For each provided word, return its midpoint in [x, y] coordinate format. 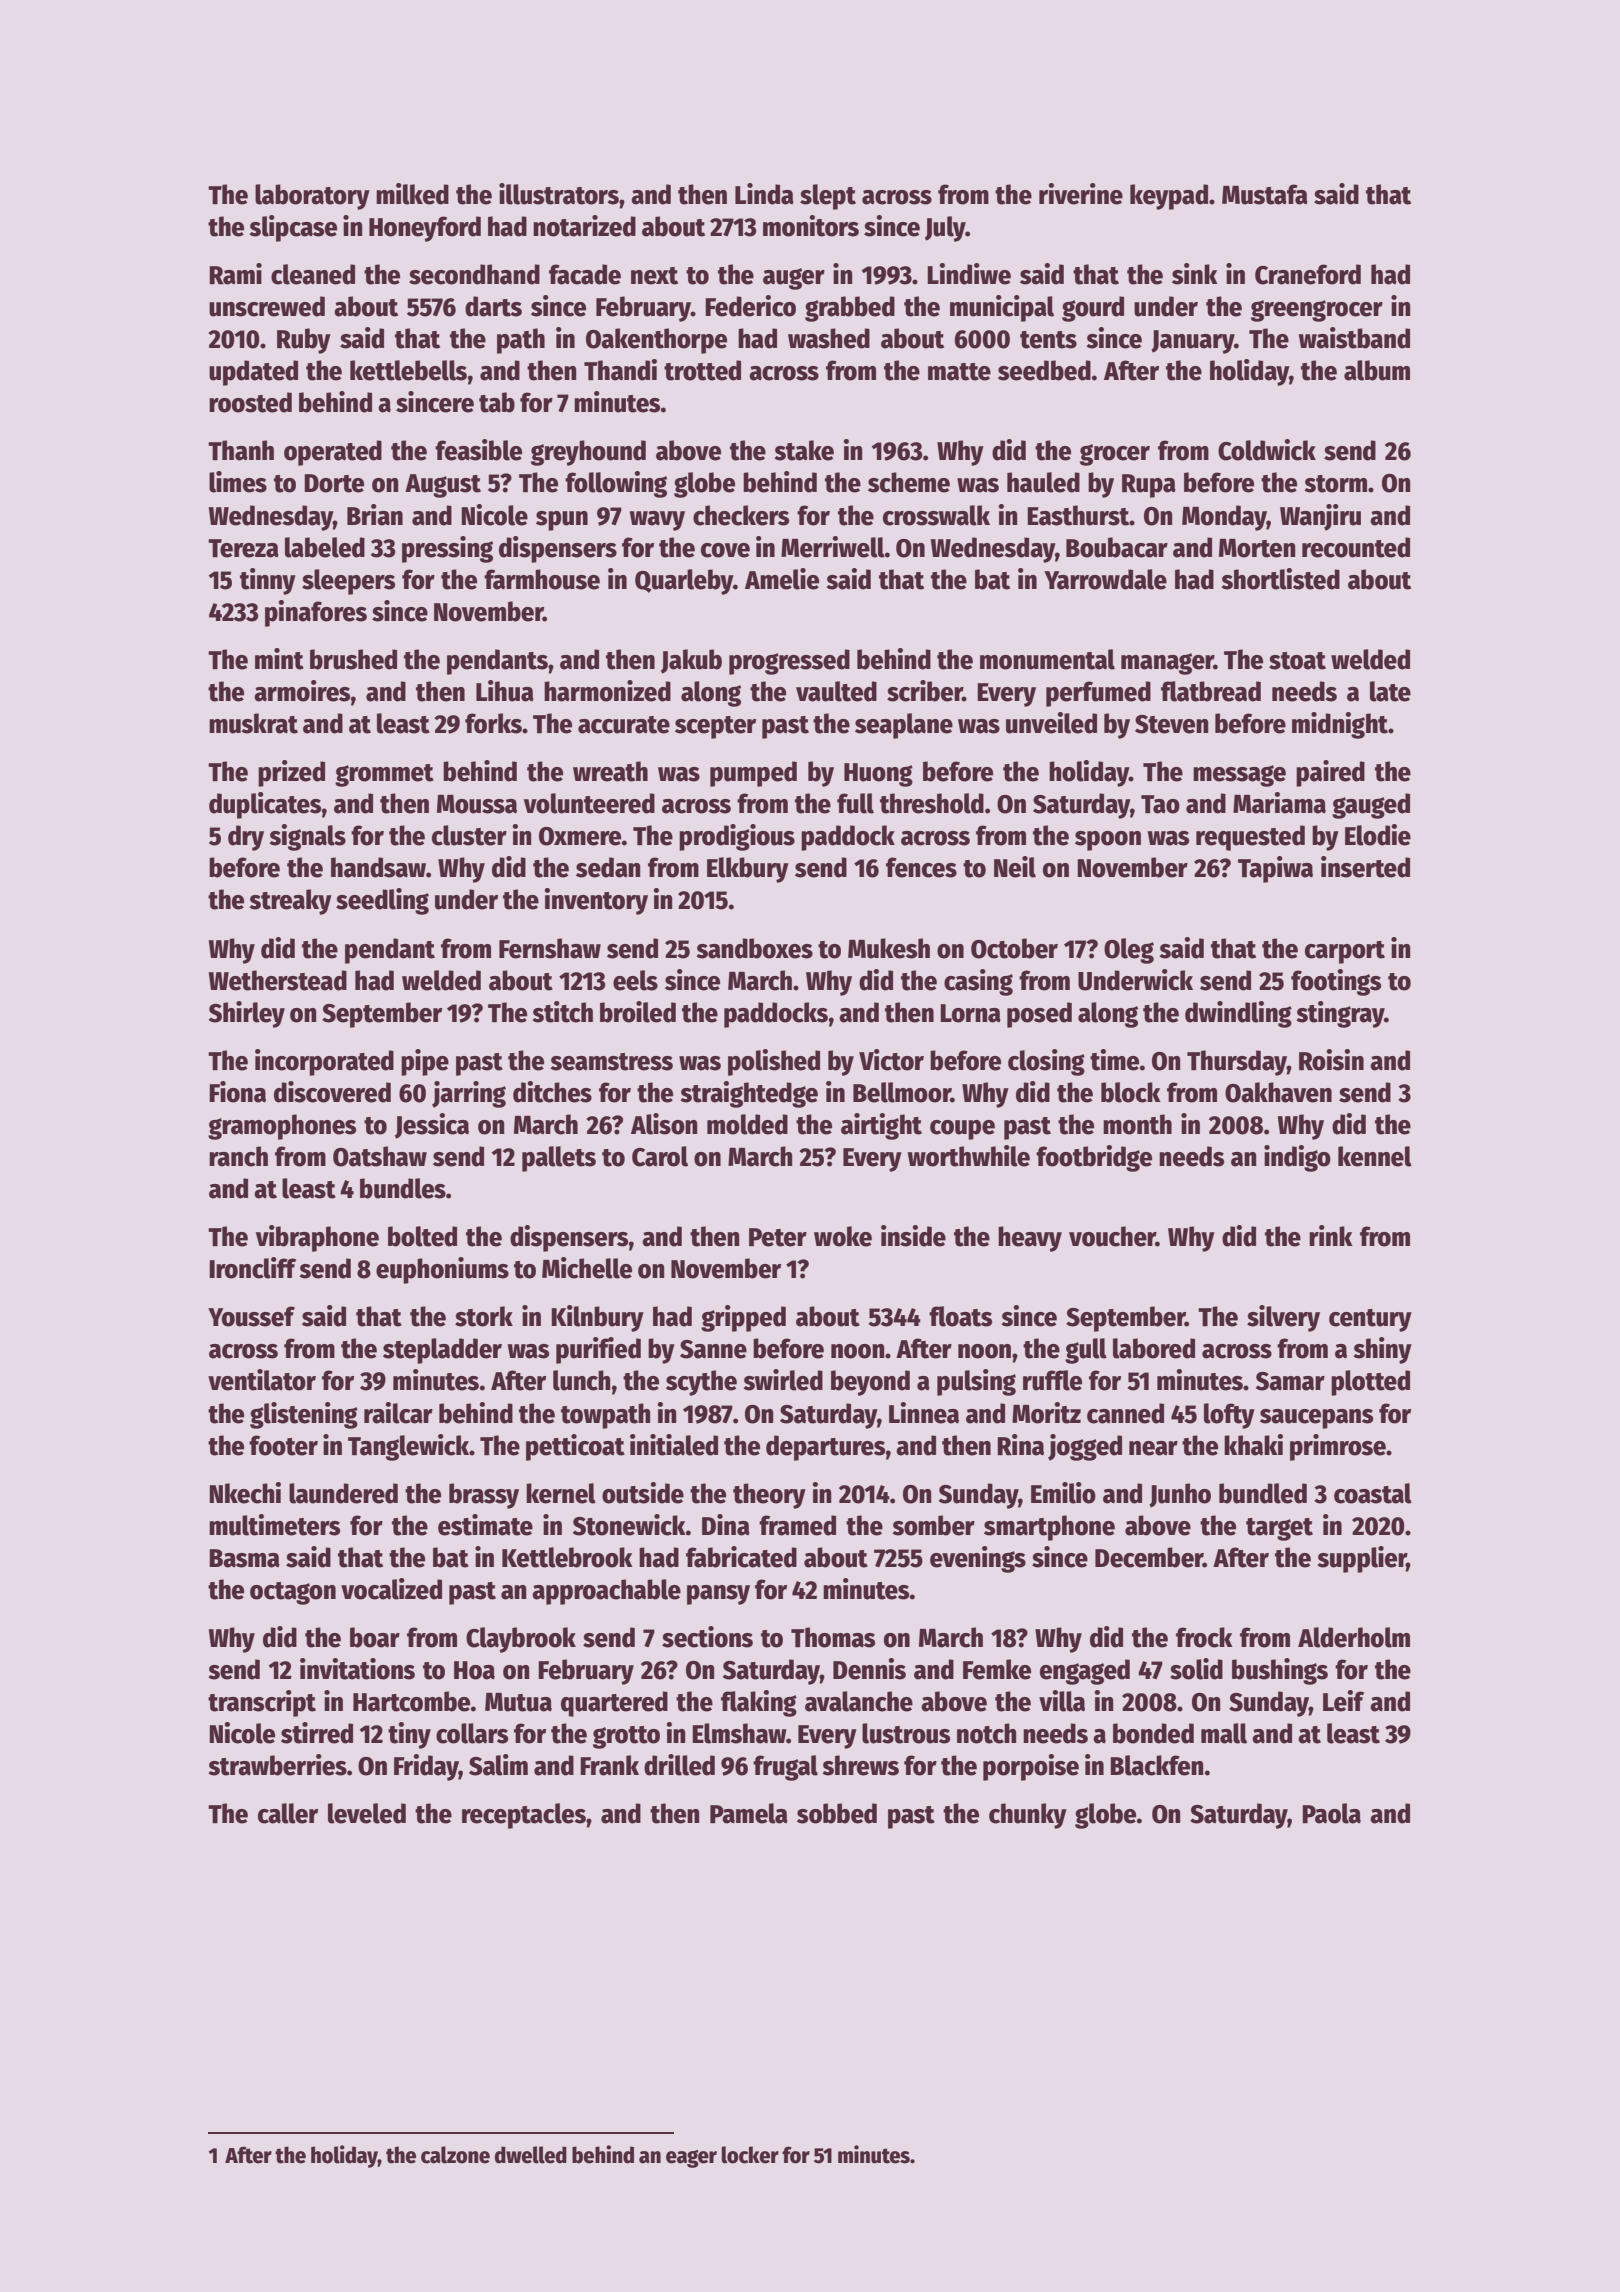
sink [1195, 274]
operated [333, 453]
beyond [870, 1383]
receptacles [524, 1816]
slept [828, 197]
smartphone [1049, 1528]
